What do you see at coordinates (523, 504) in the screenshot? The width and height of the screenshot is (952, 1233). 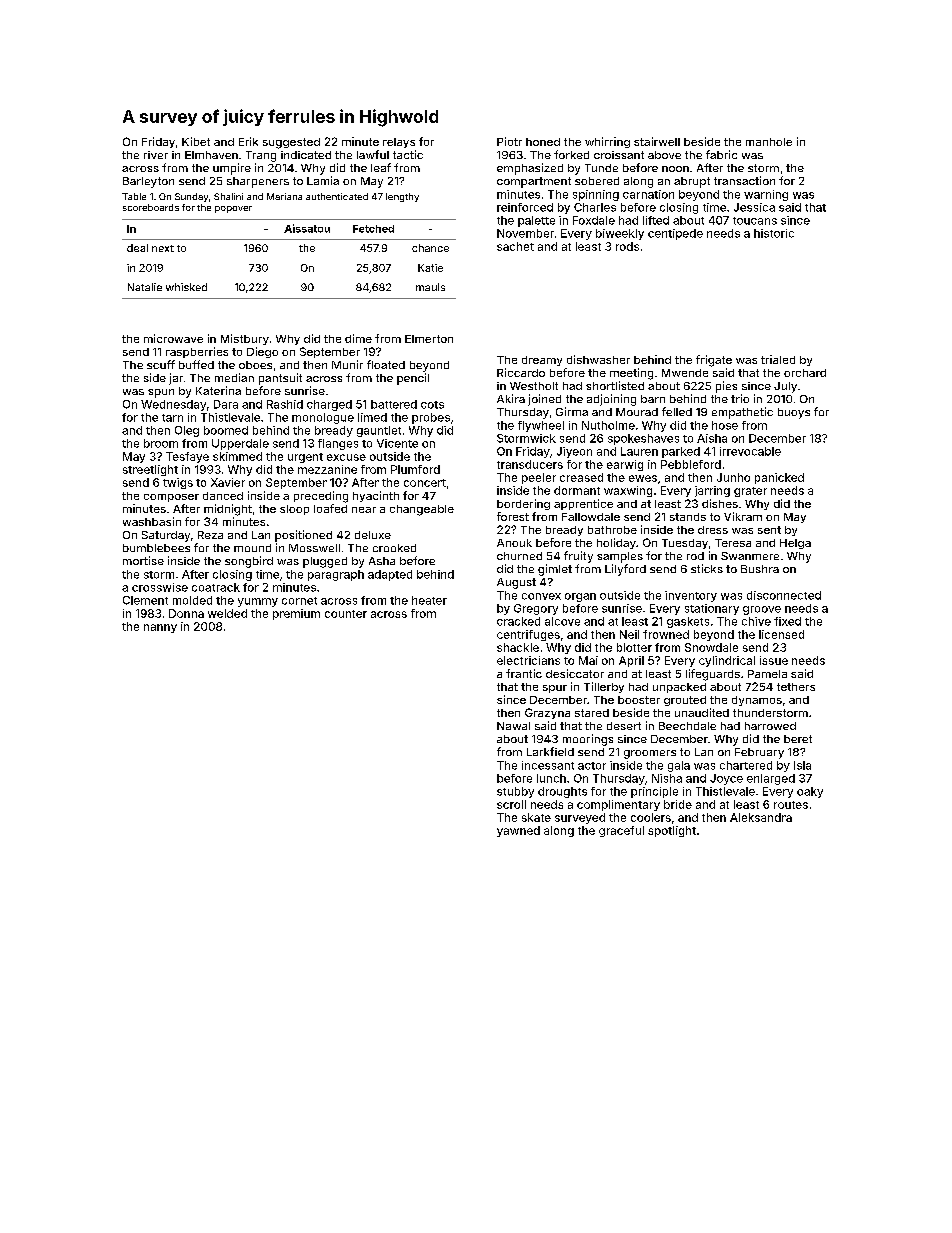 I see `bordering` at bounding box center [523, 504].
